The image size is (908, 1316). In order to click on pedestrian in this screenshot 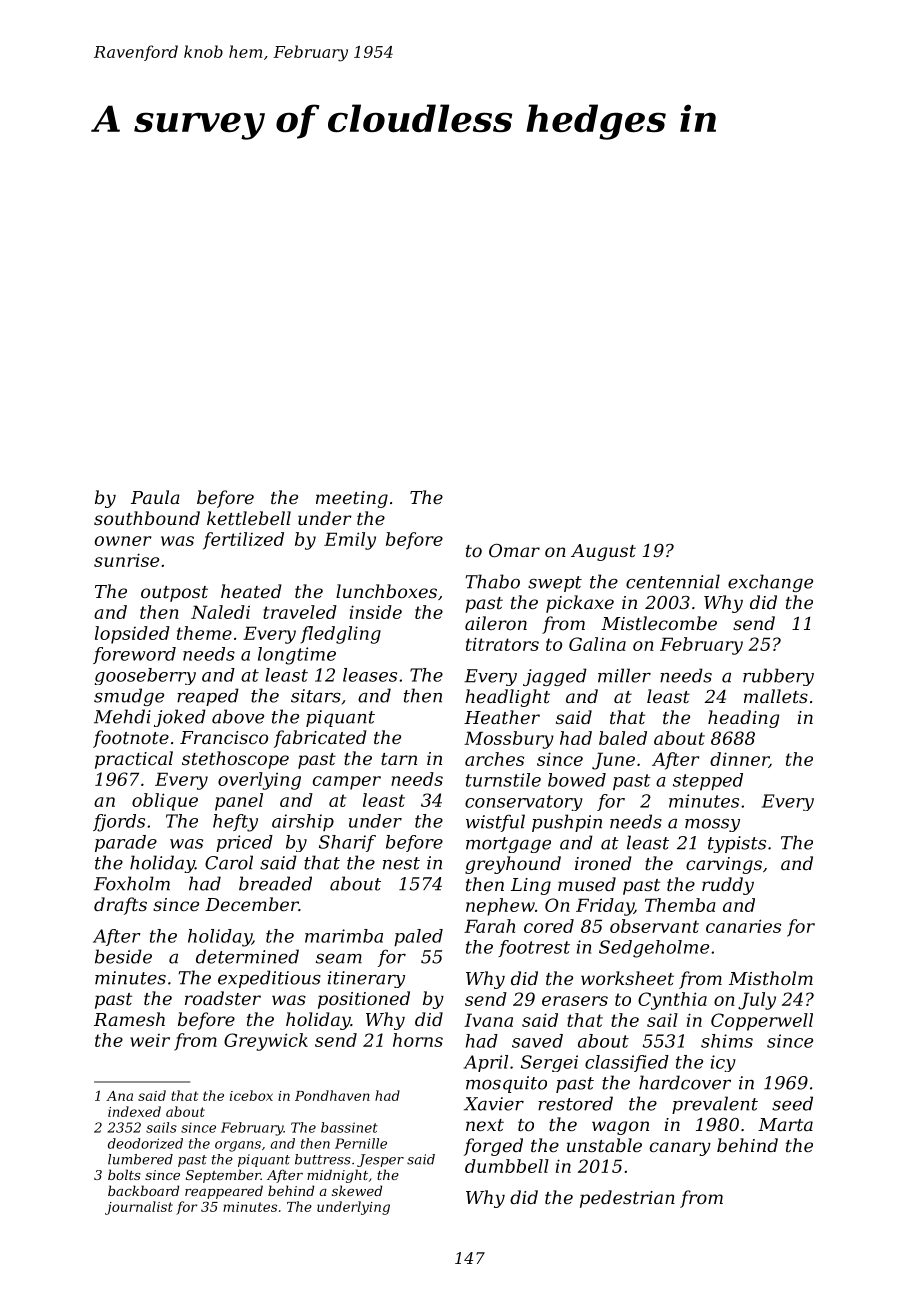, I will do `click(627, 1199)`.
